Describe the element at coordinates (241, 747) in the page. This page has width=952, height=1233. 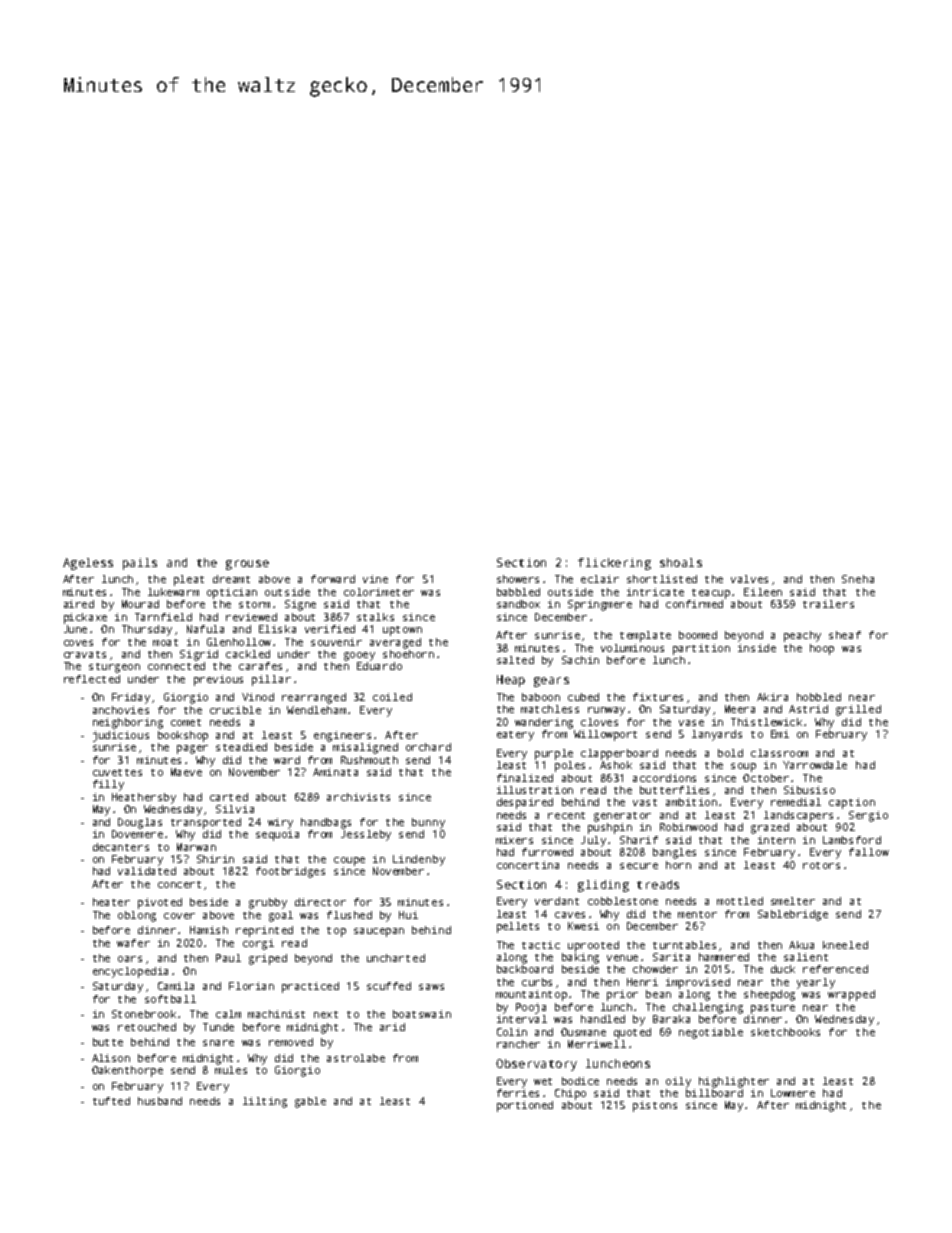
I see `steadied` at that location.
